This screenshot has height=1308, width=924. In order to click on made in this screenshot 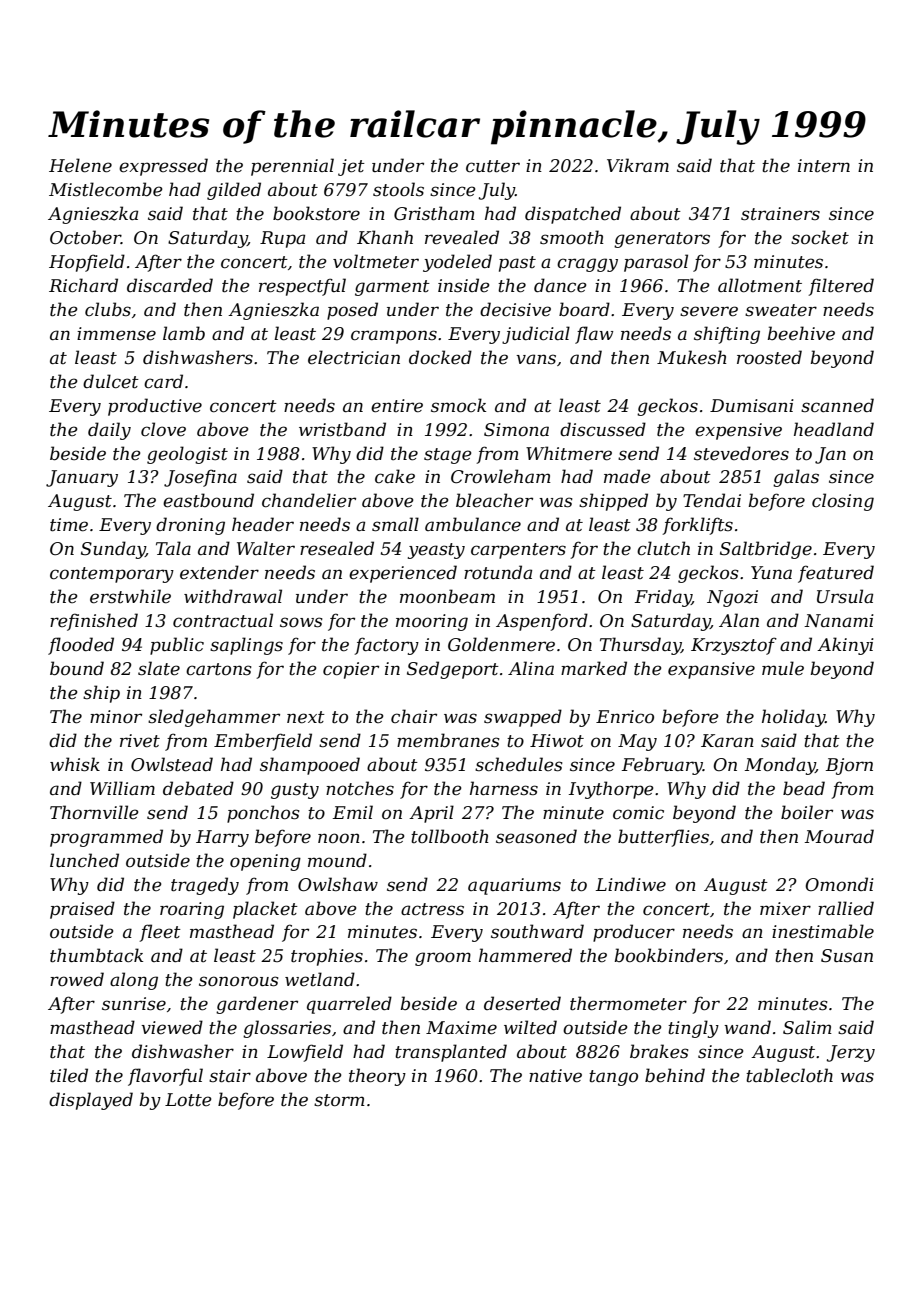, I will do `click(627, 476)`.
